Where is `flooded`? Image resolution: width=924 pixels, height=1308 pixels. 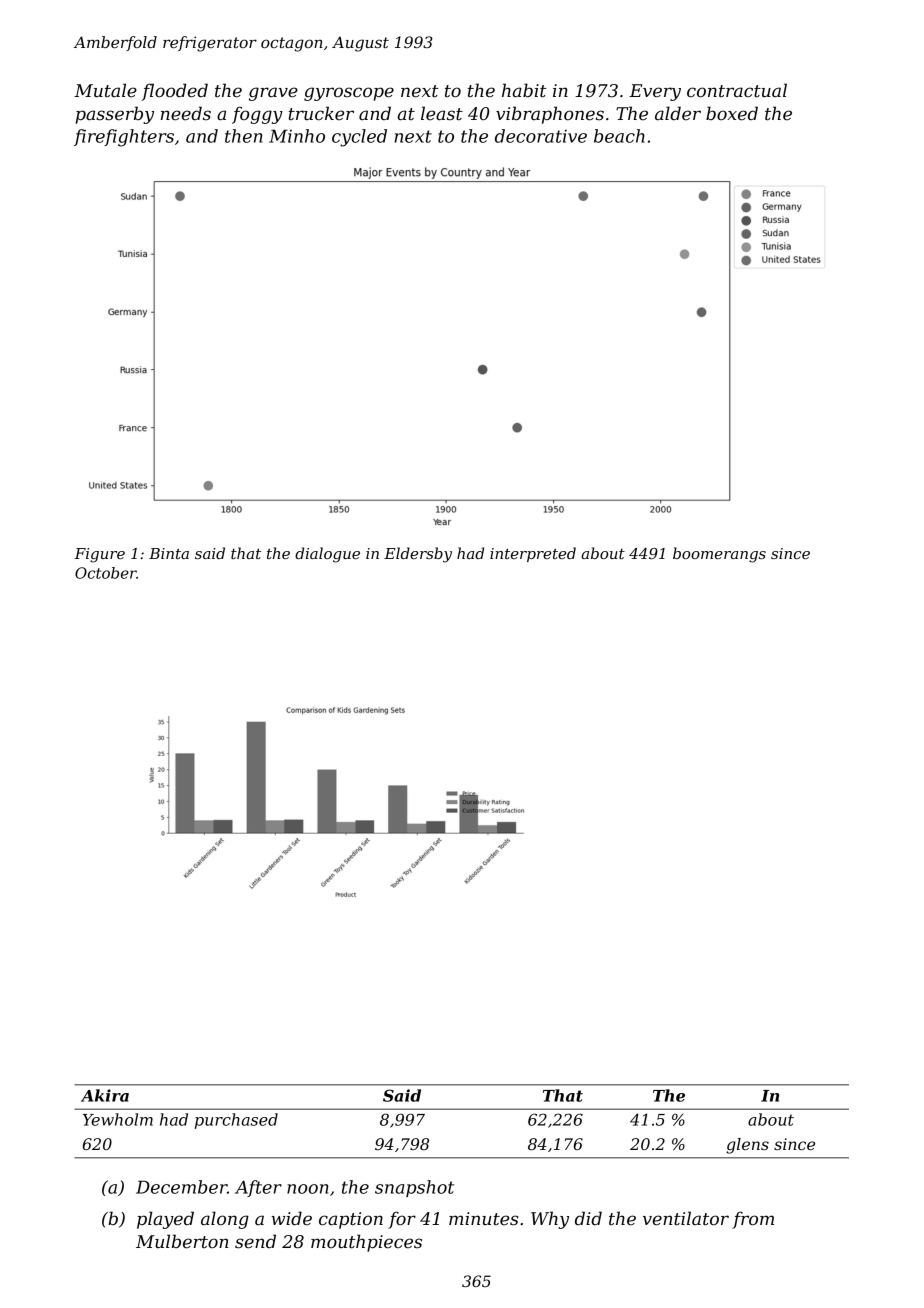 flooded is located at coordinates (175, 92).
